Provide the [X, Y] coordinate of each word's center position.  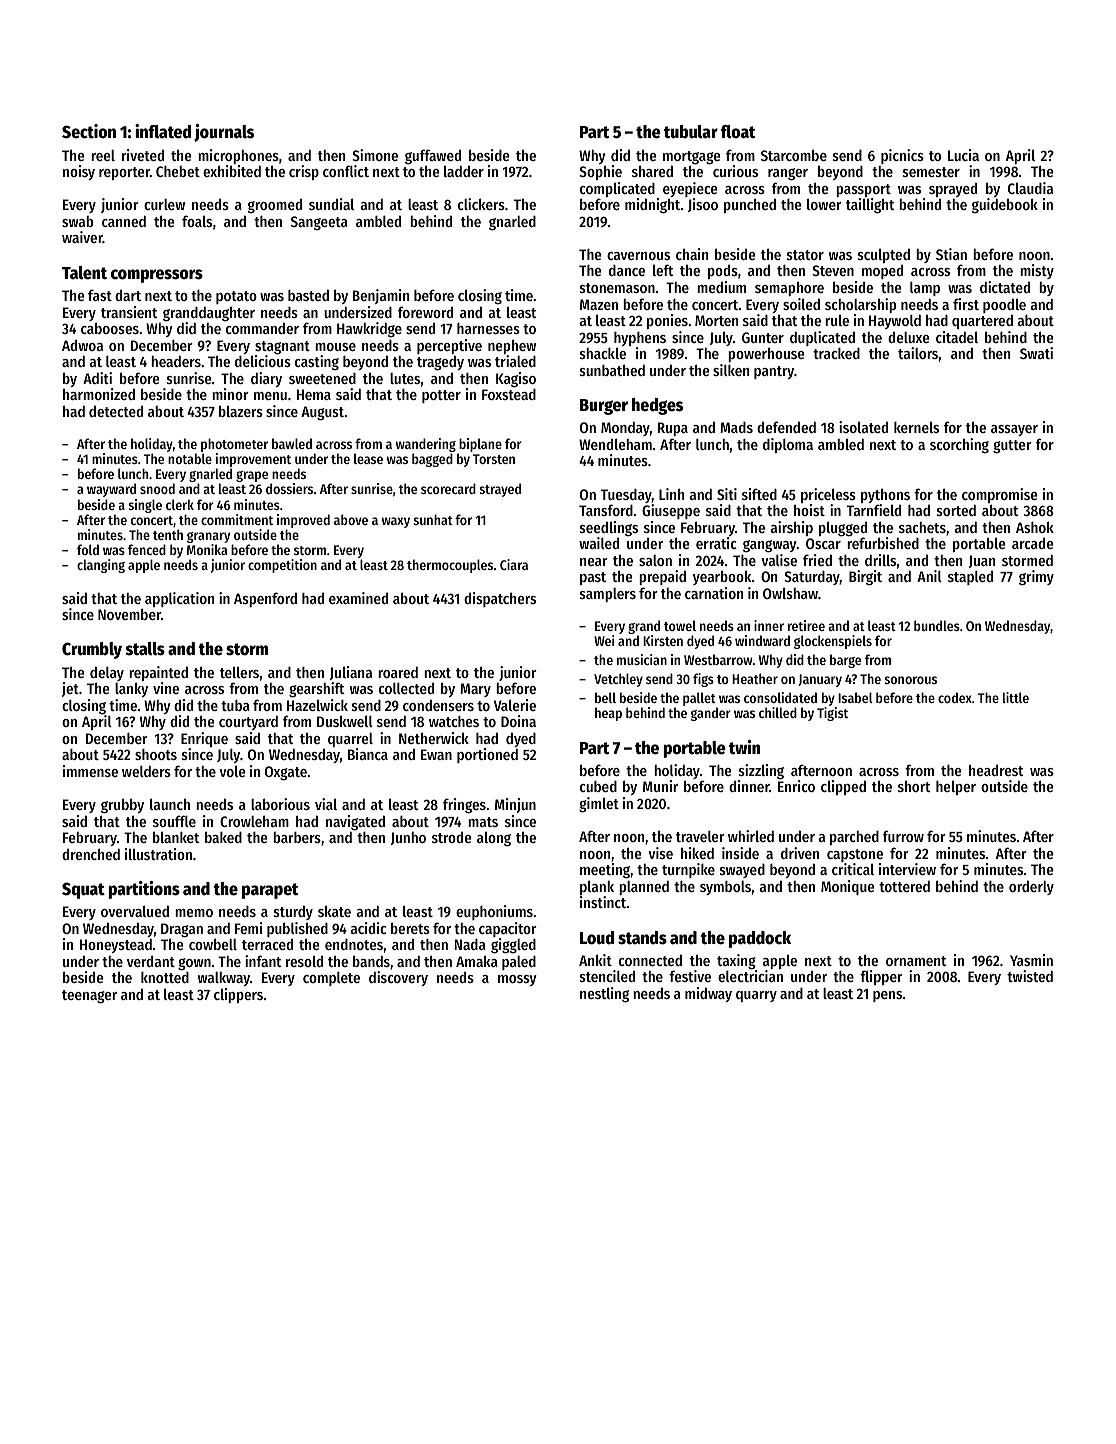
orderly [1031, 887]
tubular [691, 132]
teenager [89, 997]
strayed [500, 490]
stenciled [607, 976]
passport [863, 190]
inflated [163, 131]
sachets [922, 527]
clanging [101, 566]
